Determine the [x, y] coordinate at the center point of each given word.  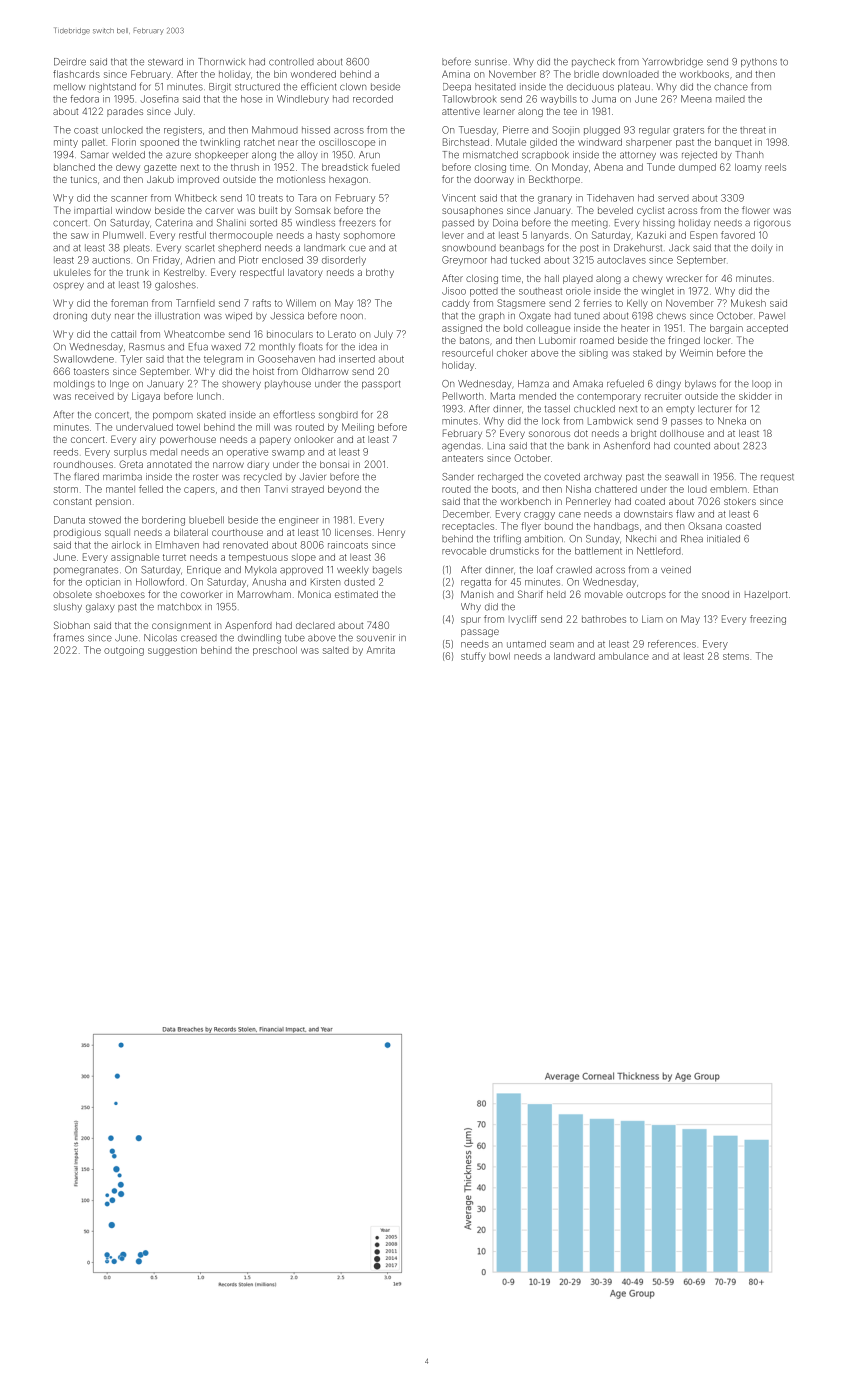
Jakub [160, 179]
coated [650, 501]
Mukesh [748, 303]
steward [165, 62]
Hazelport [766, 595]
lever [453, 235]
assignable [135, 558]
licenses [353, 532]
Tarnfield [195, 303]
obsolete [72, 594]
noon [352, 316]
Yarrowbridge [672, 63]
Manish [477, 594]
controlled [291, 62]
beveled [615, 210]
